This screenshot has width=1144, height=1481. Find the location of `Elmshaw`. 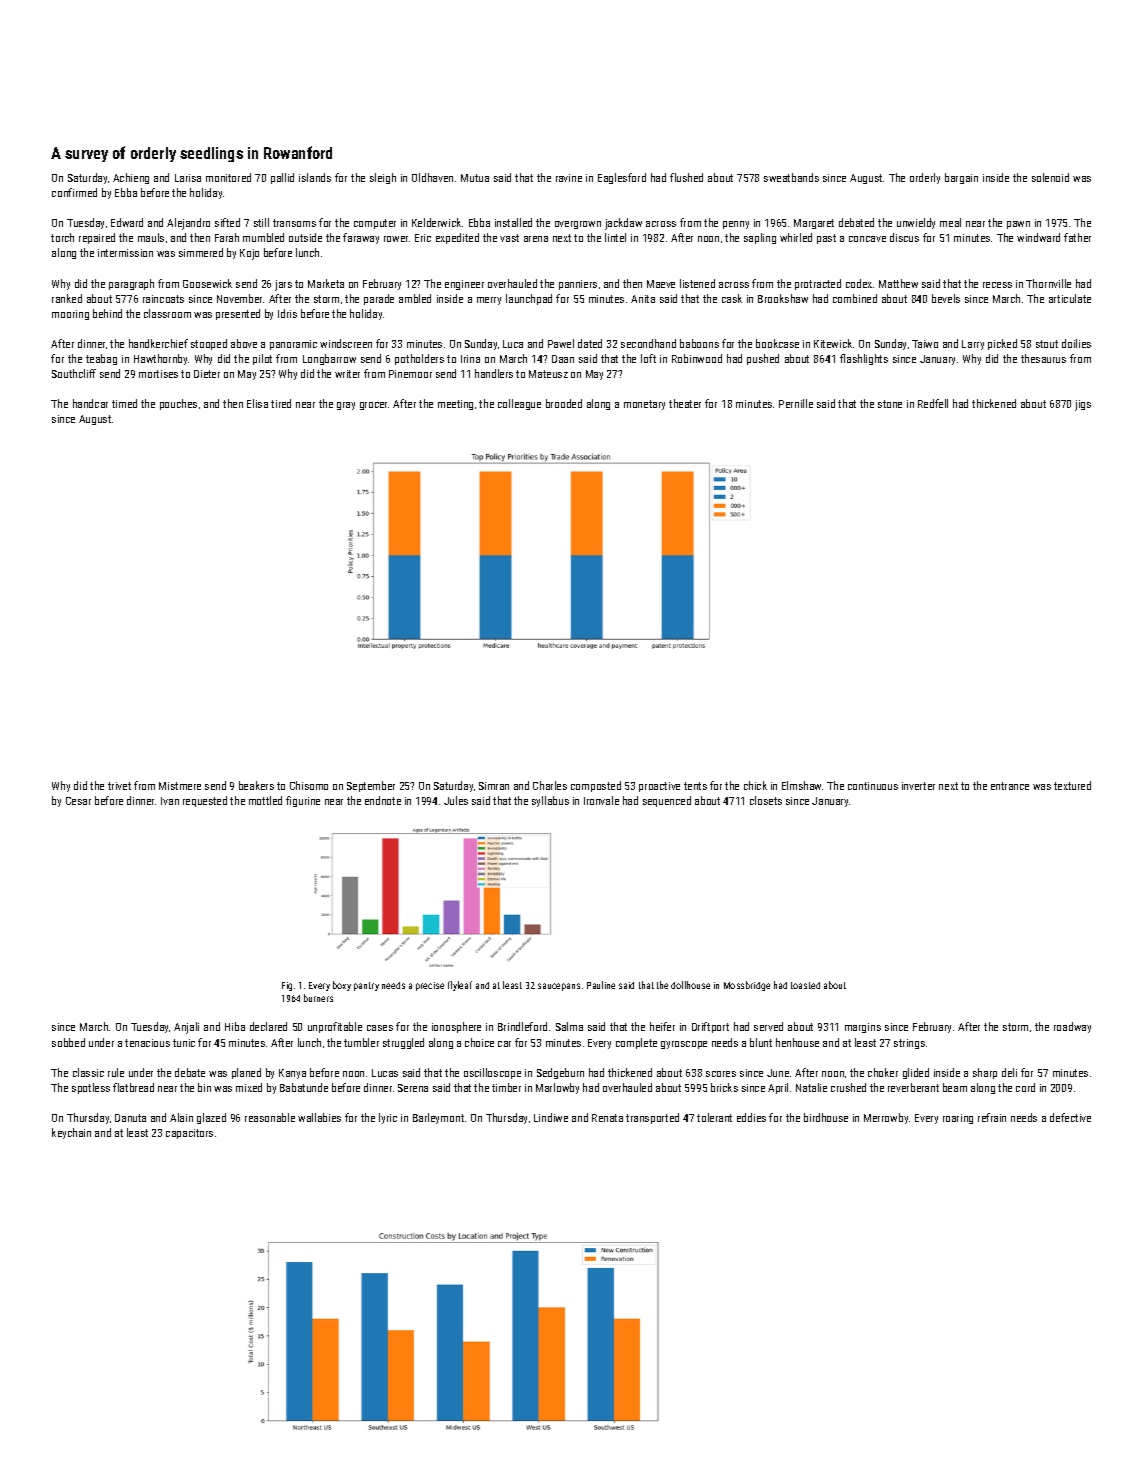

Elmshaw is located at coordinates (801, 785).
